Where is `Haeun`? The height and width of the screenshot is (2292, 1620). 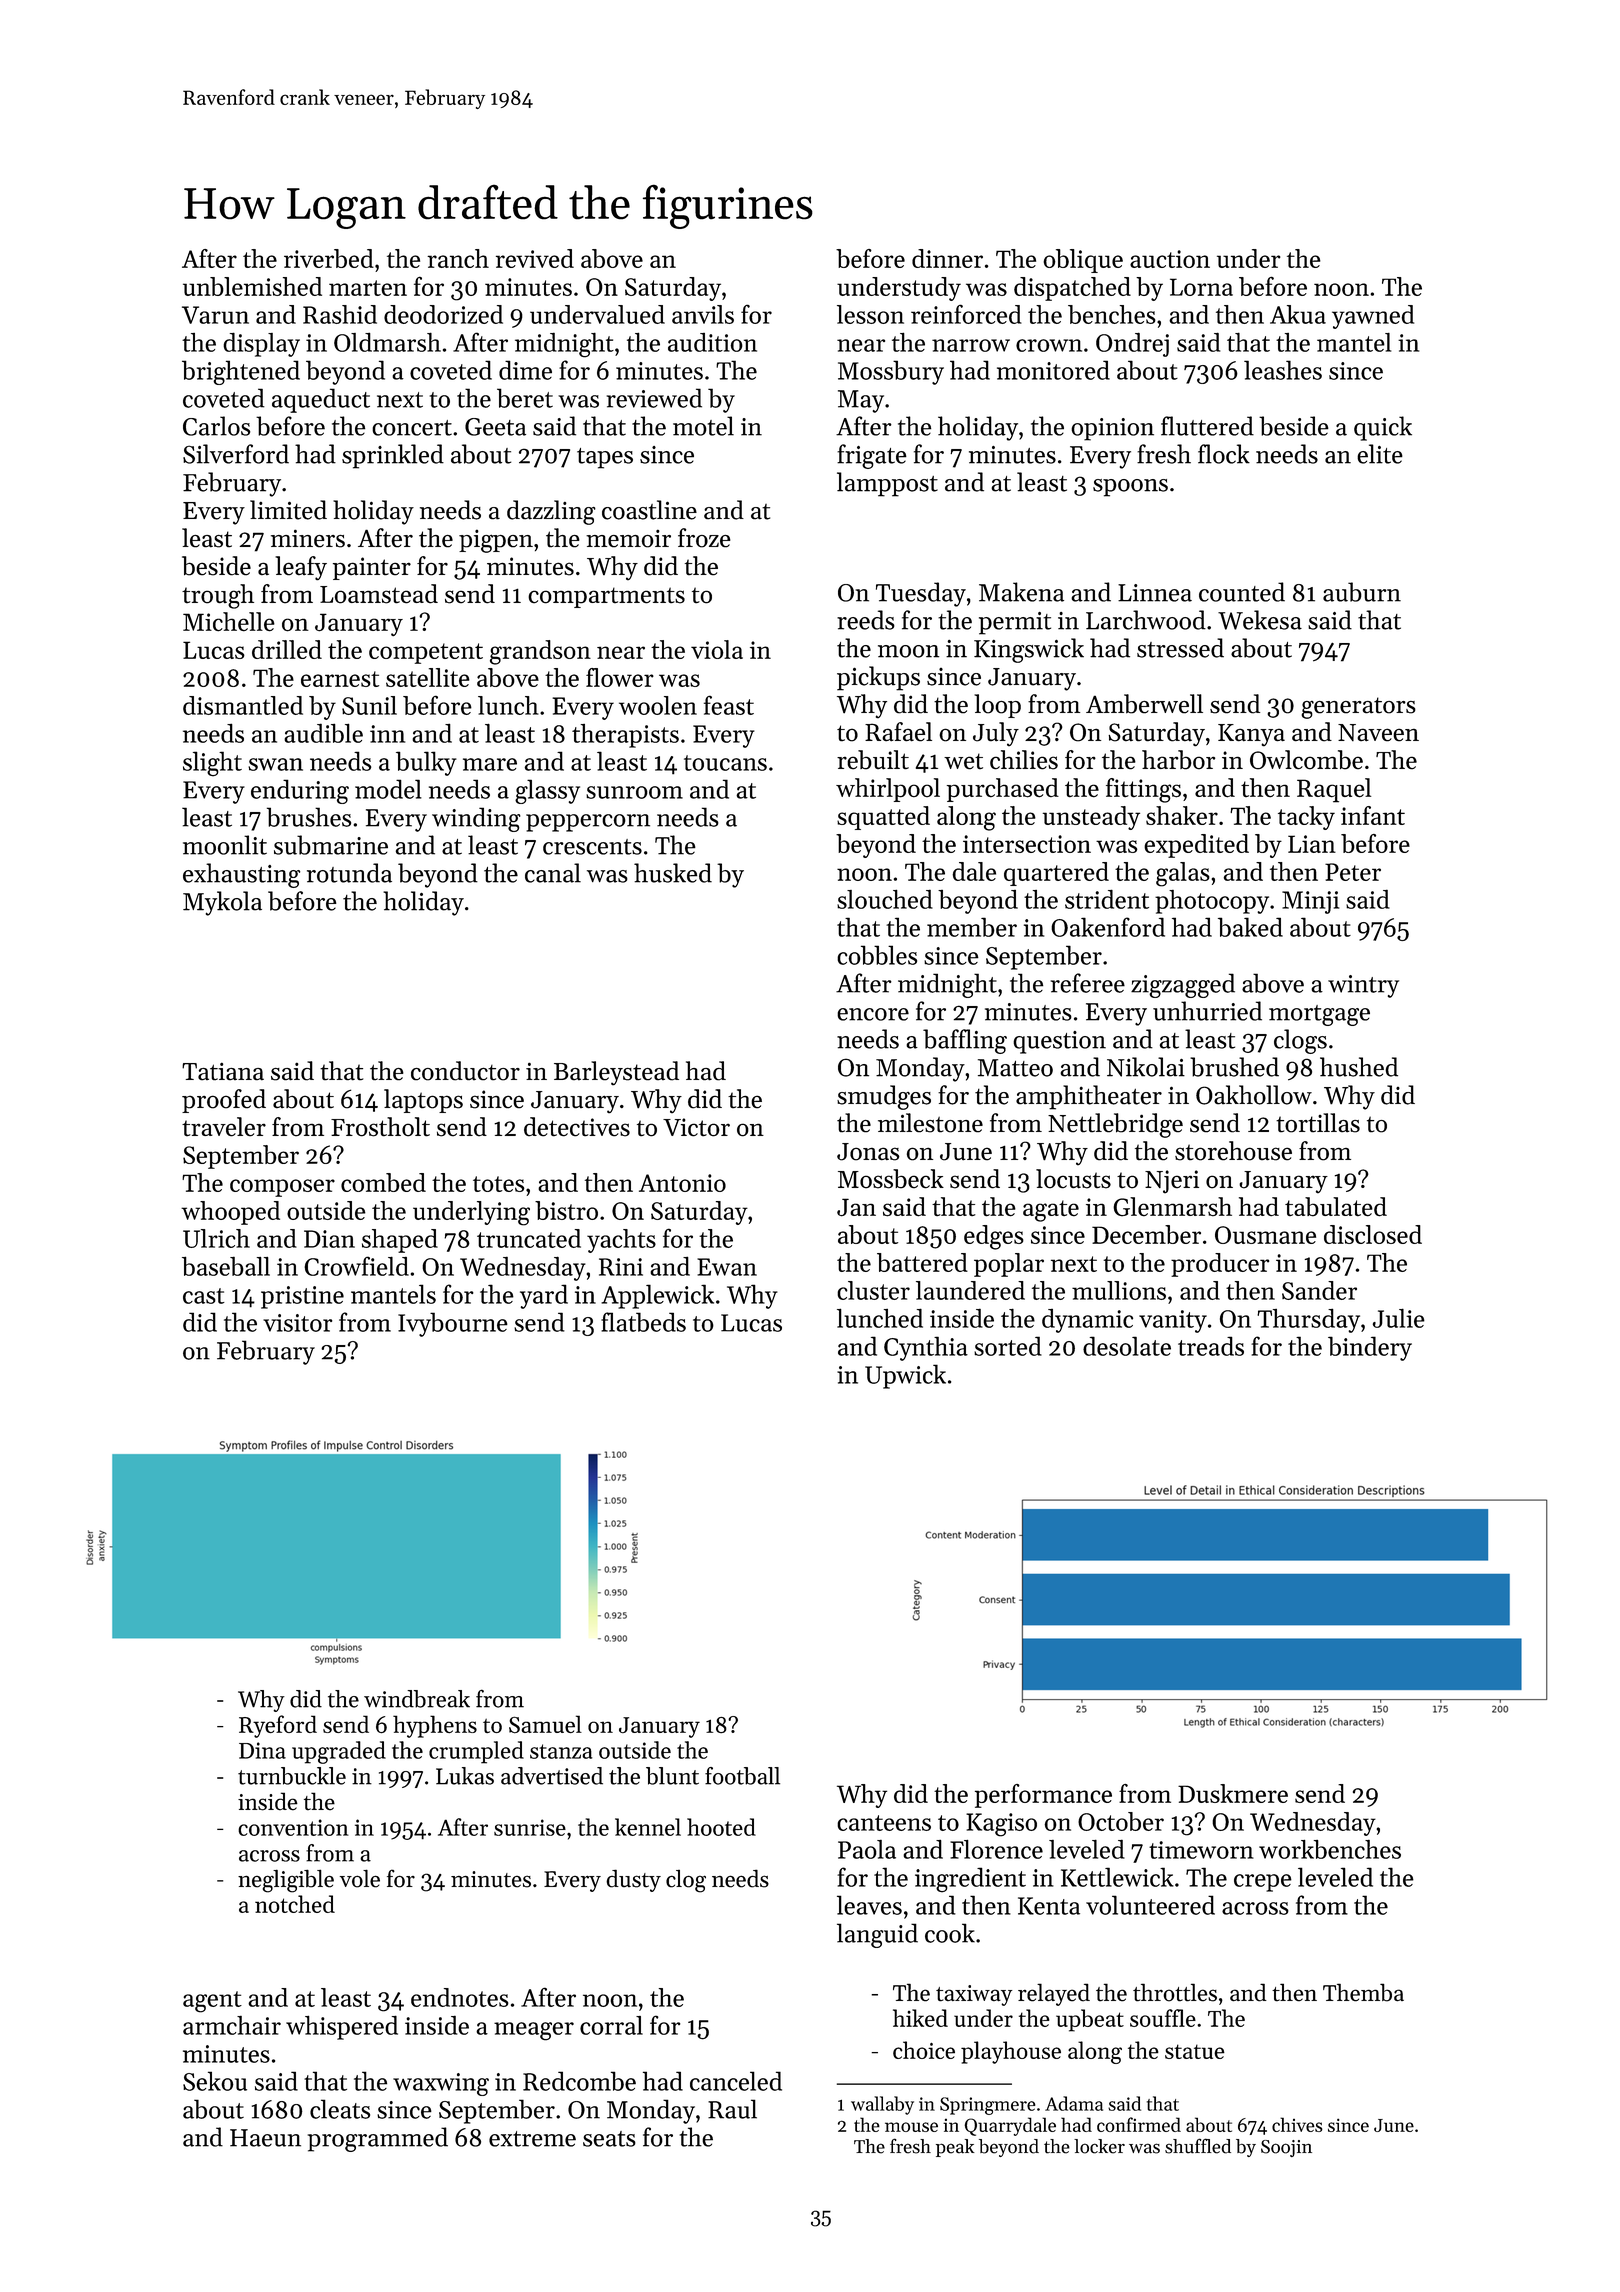 Haeun is located at coordinates (265, 2138).
